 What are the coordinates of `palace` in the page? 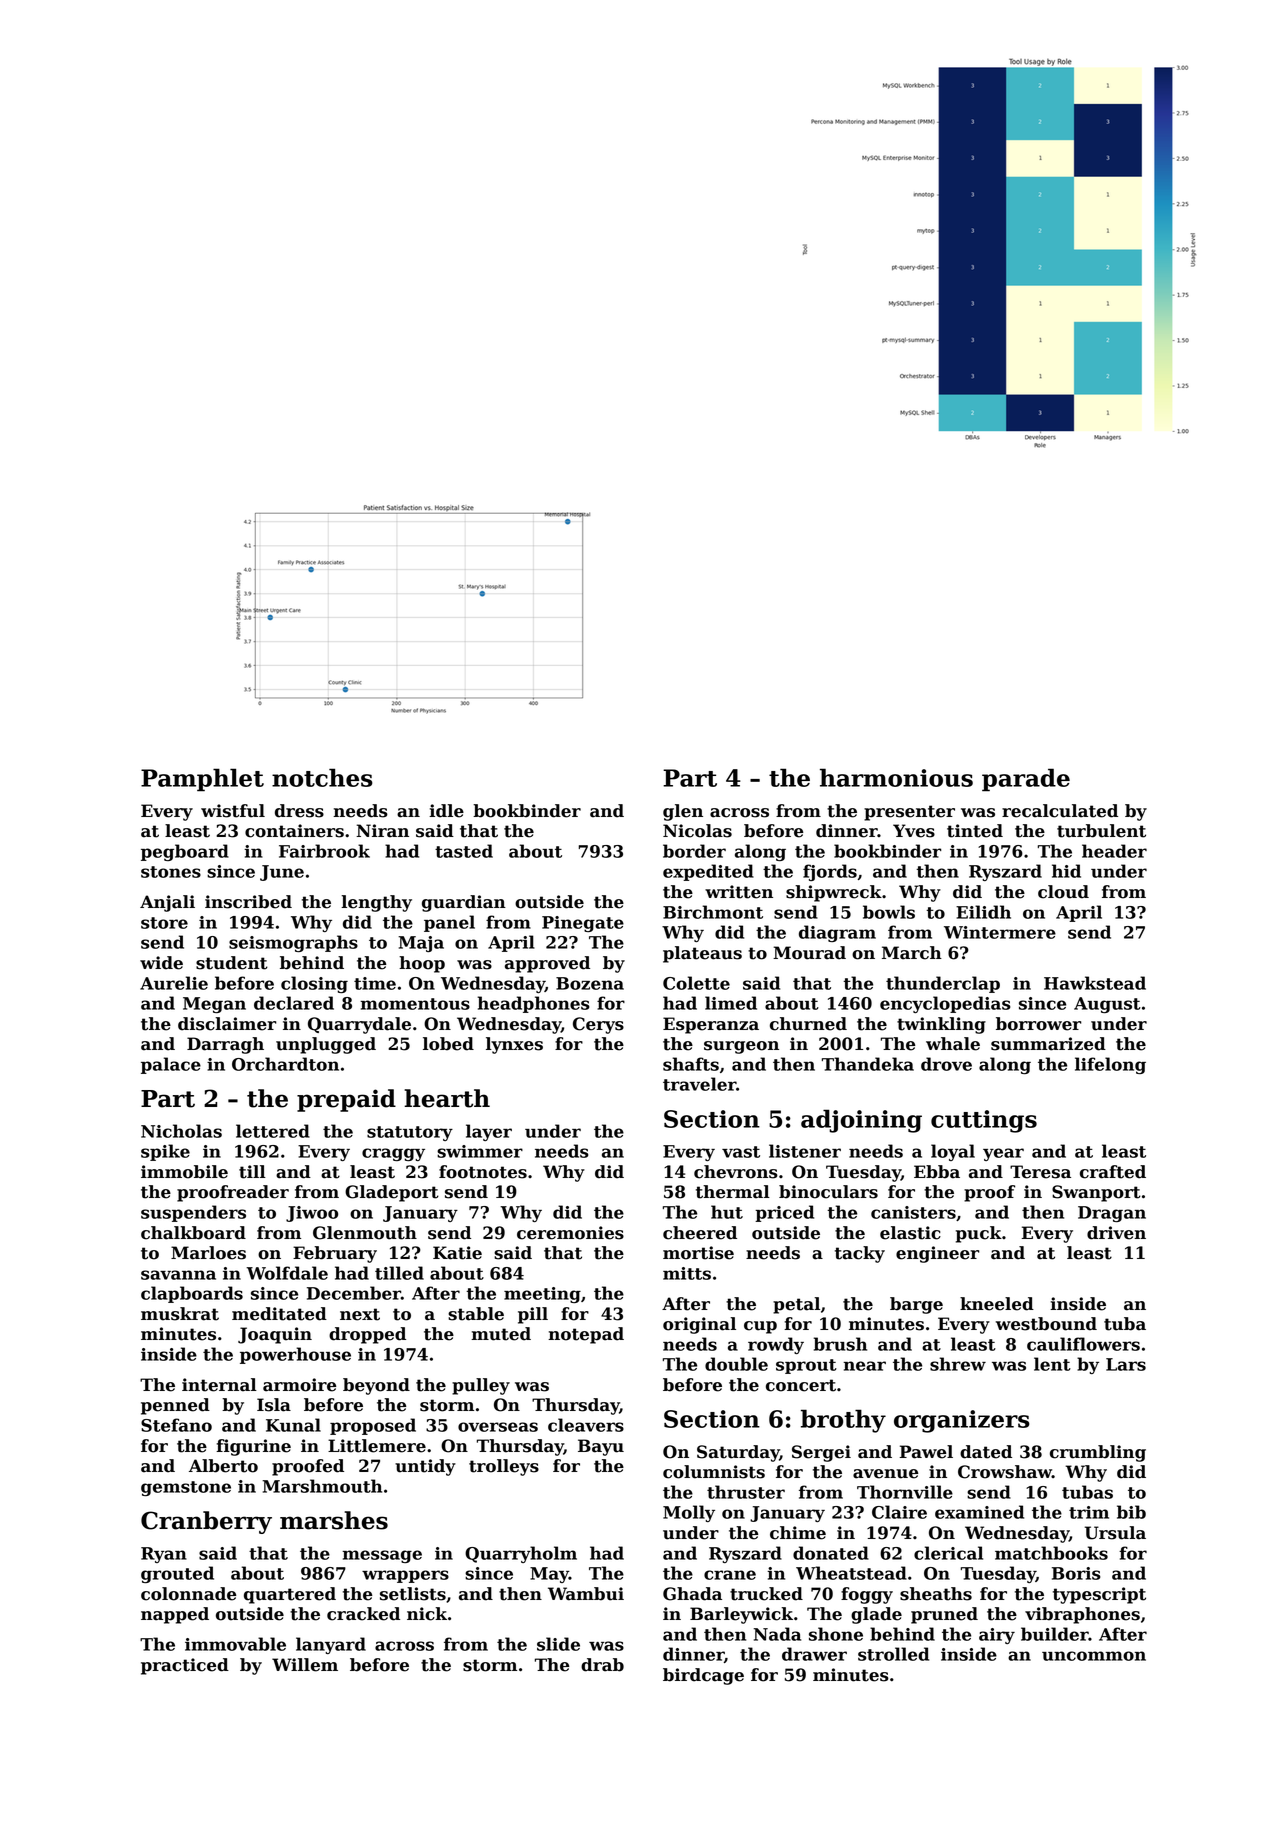 It's located at (171, 1065).
